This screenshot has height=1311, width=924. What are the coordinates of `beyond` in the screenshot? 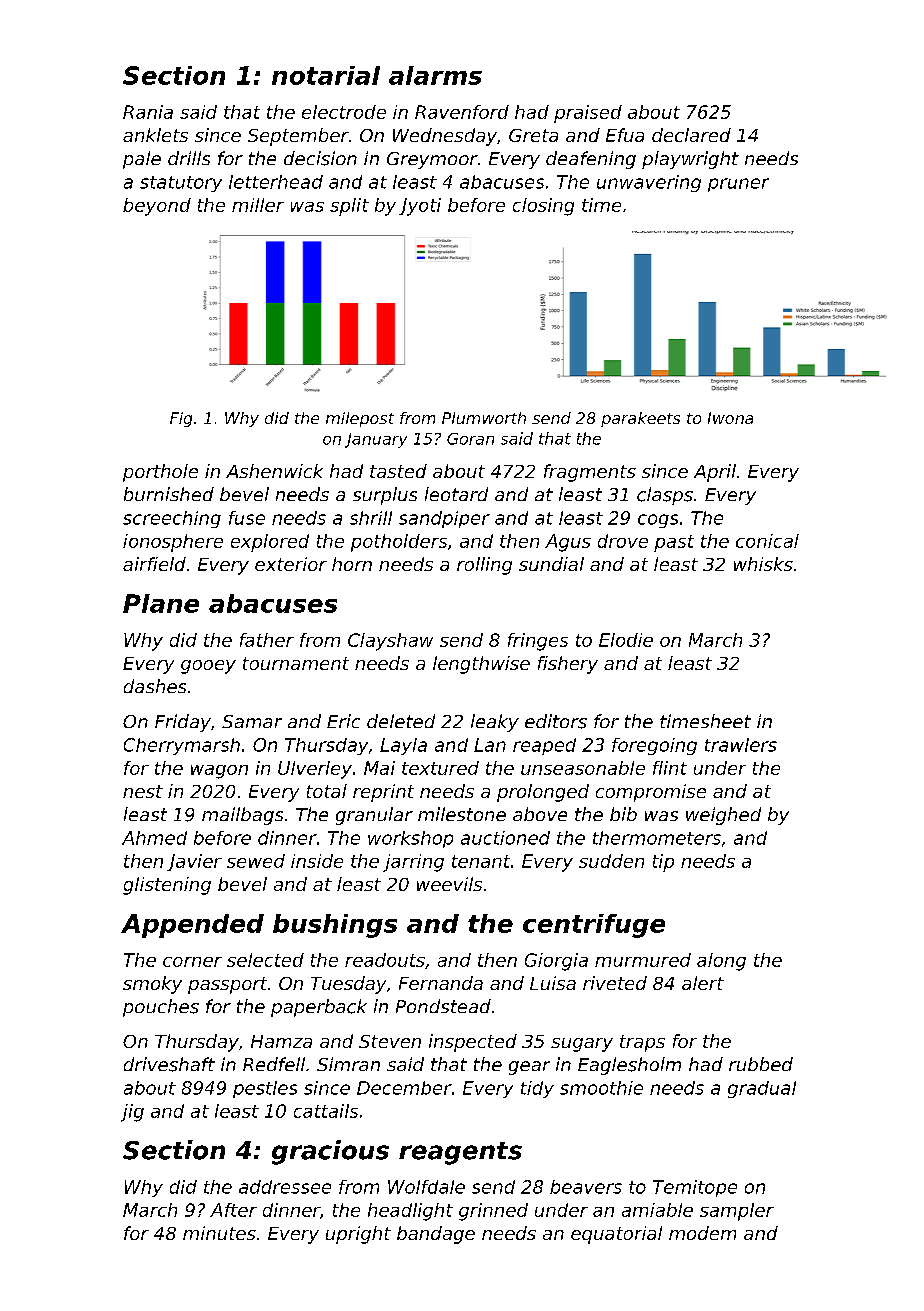 It's located at (157, 207).
